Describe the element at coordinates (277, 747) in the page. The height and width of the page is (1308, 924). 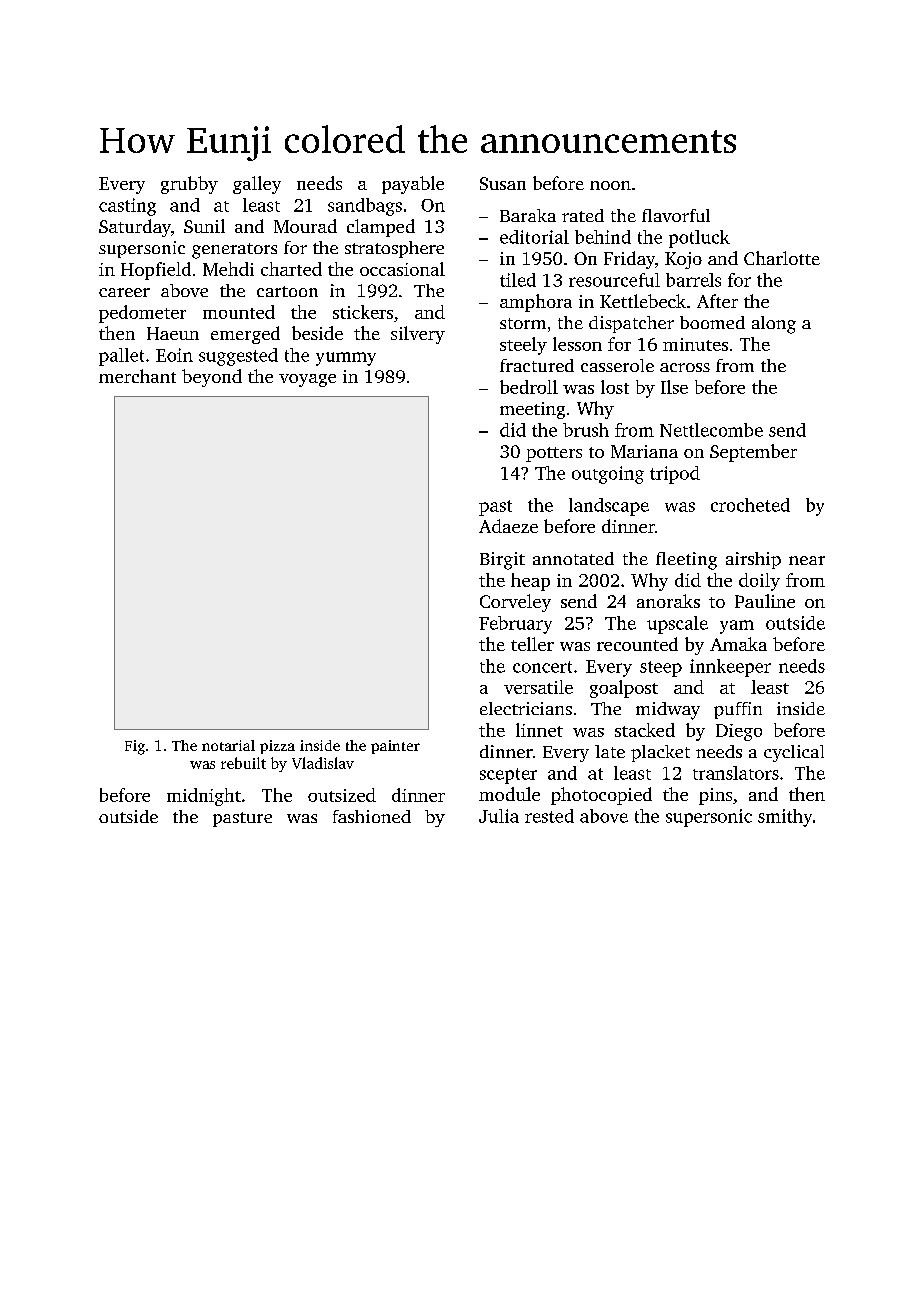
I see `pizza` at that location.
